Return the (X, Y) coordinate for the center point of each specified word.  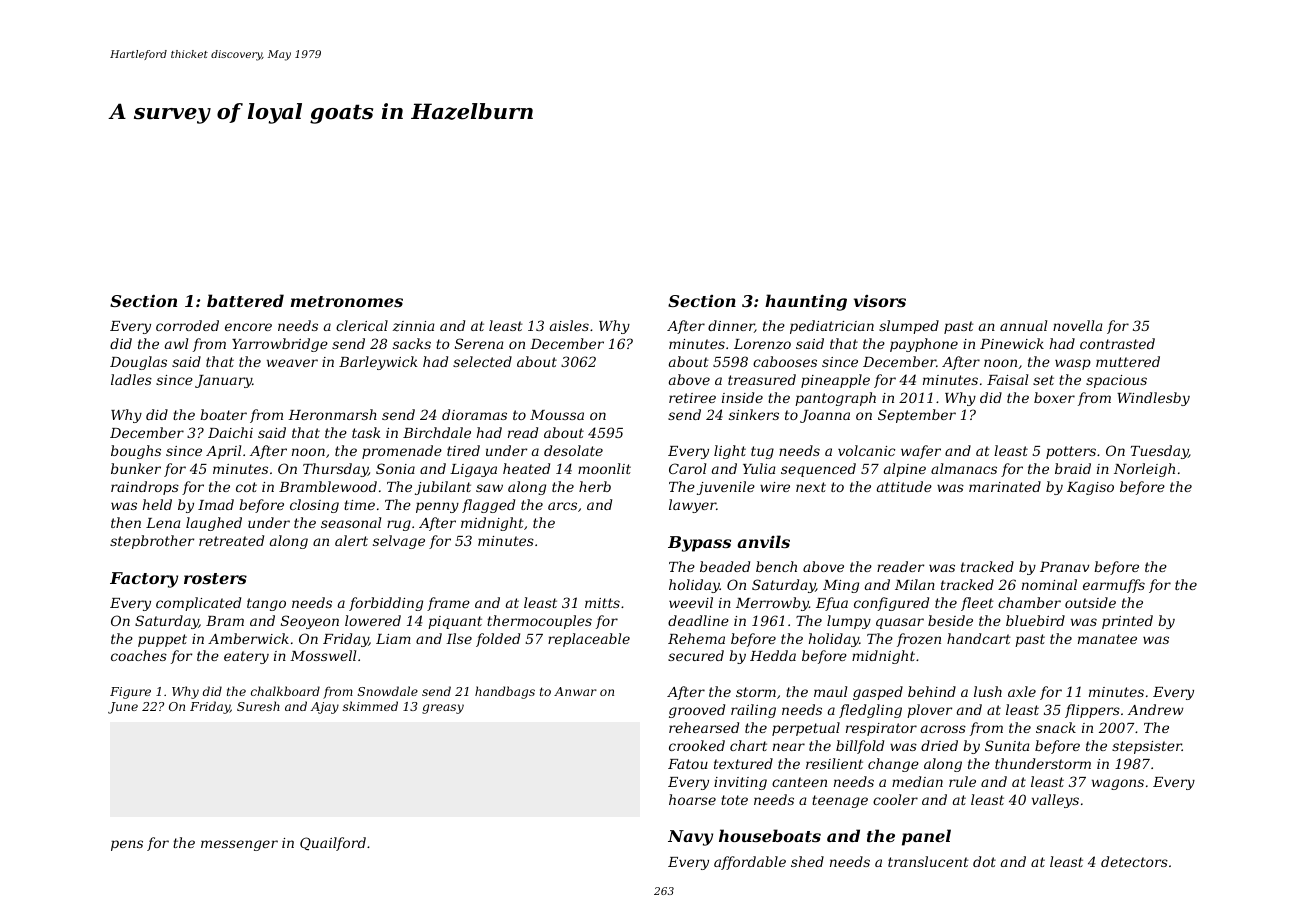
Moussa (557, 415)
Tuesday (1159, 452)
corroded (187, 325)
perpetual (806, 729)
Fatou (688, 764)
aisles (569, 325)
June (123, 708)
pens (127, 845)
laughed (214, 524)
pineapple (835, 381)
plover (929, 711)
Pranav (1065, 567)
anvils (763, 541)
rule (962, 781)
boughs (136, 452)
